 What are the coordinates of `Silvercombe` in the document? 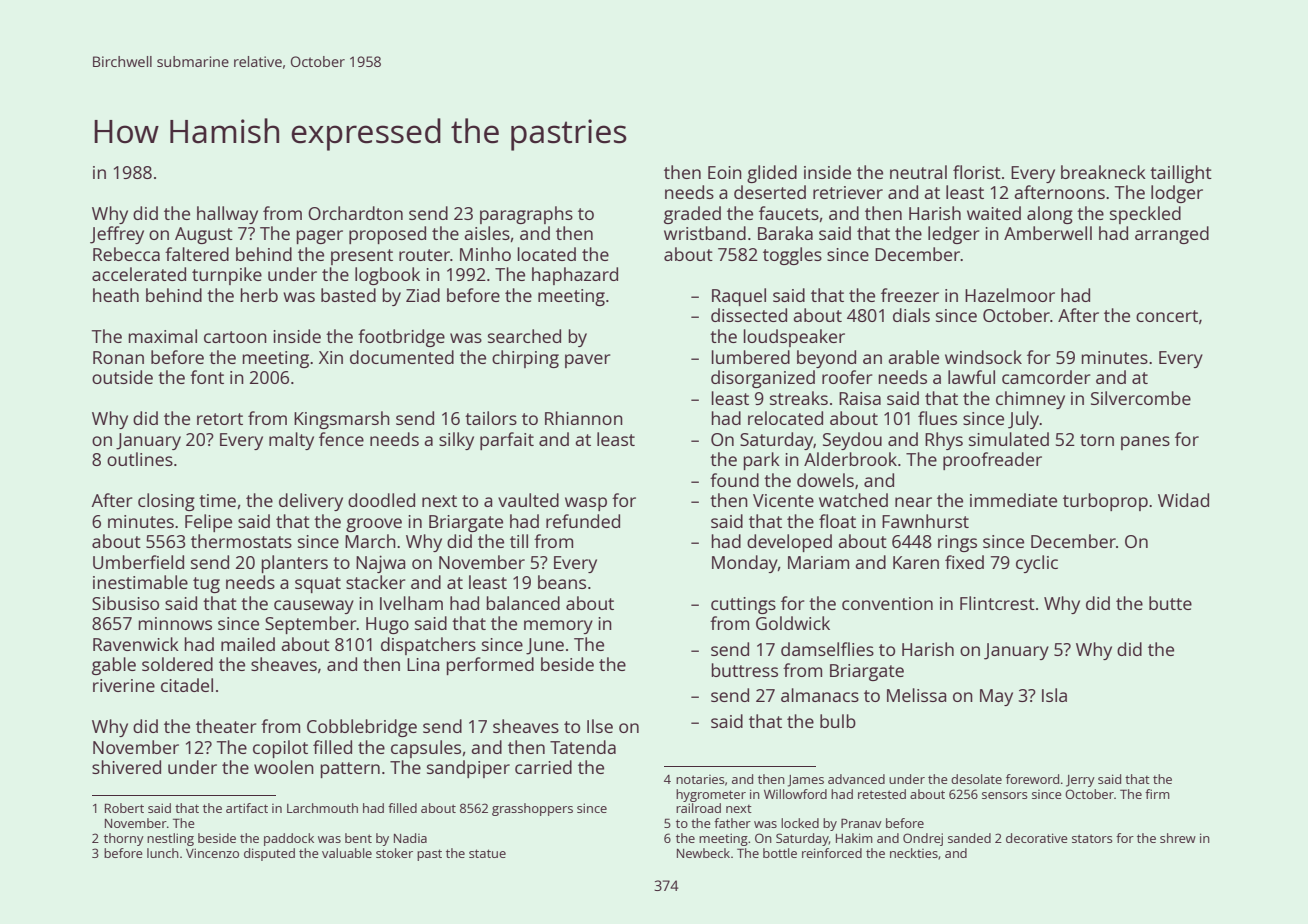 It's located at (1141, 398).
